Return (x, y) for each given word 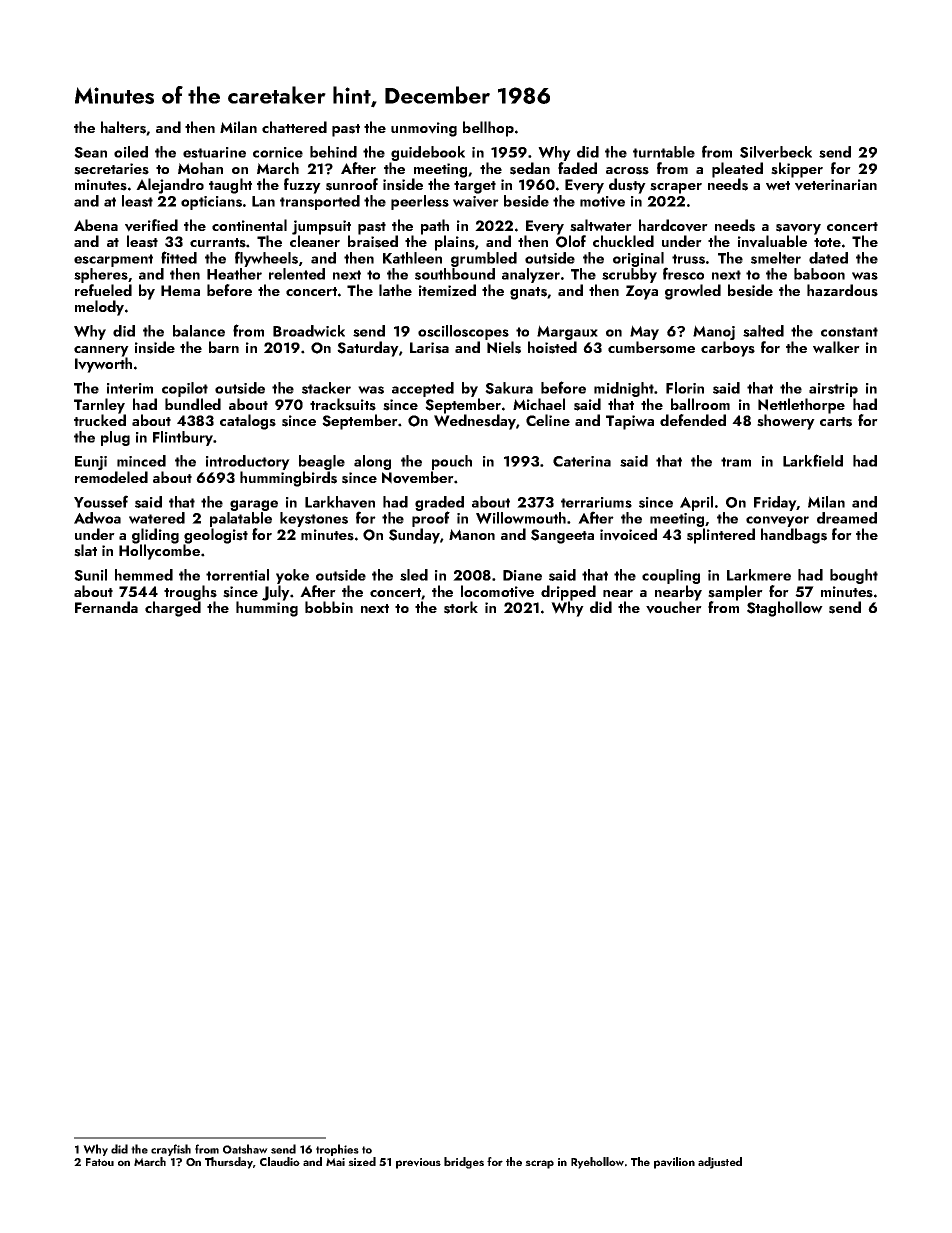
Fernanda (106, 607)
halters (123, 127)
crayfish (171, 1150)
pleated (737, 170)
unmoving (424, 129)
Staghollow (785, 609)
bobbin (329, 607)
